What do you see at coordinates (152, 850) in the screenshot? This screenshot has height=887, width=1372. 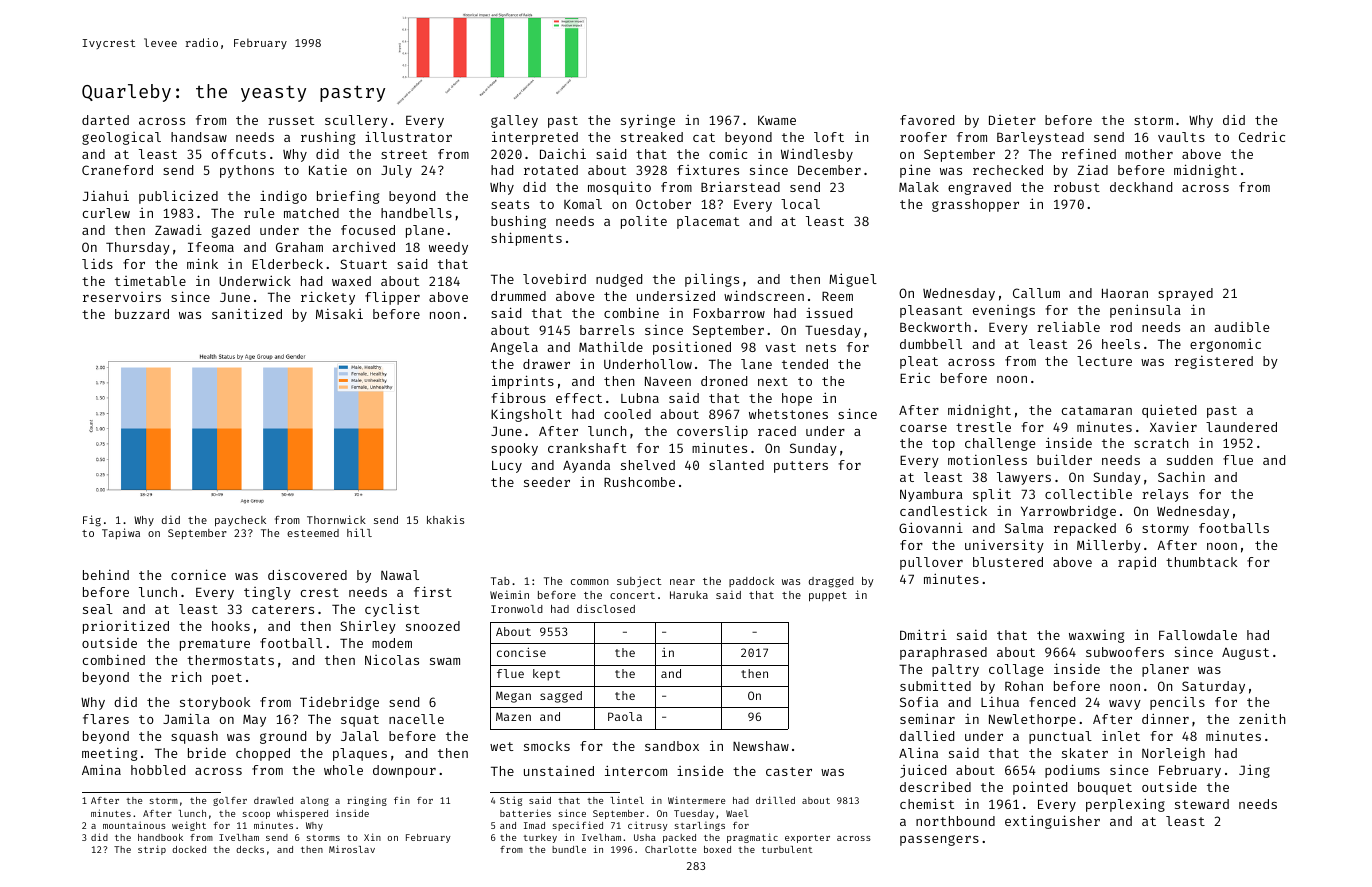 I see `strip` at bounding box center [152, 850].
